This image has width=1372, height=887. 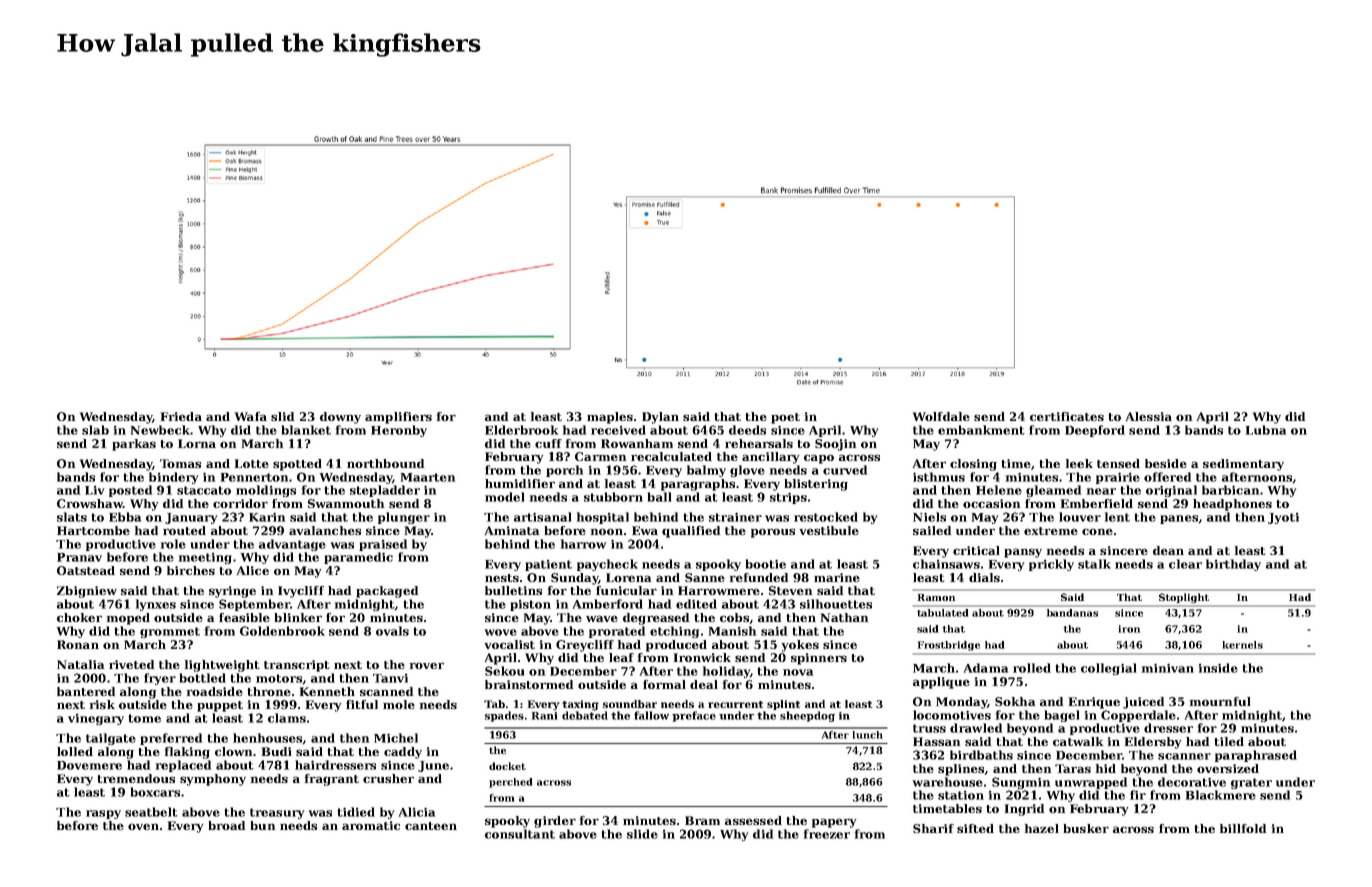 What do you see at coordinates (160, 679) in the image?
I see `fryer` at bounding box center [160, 679].
